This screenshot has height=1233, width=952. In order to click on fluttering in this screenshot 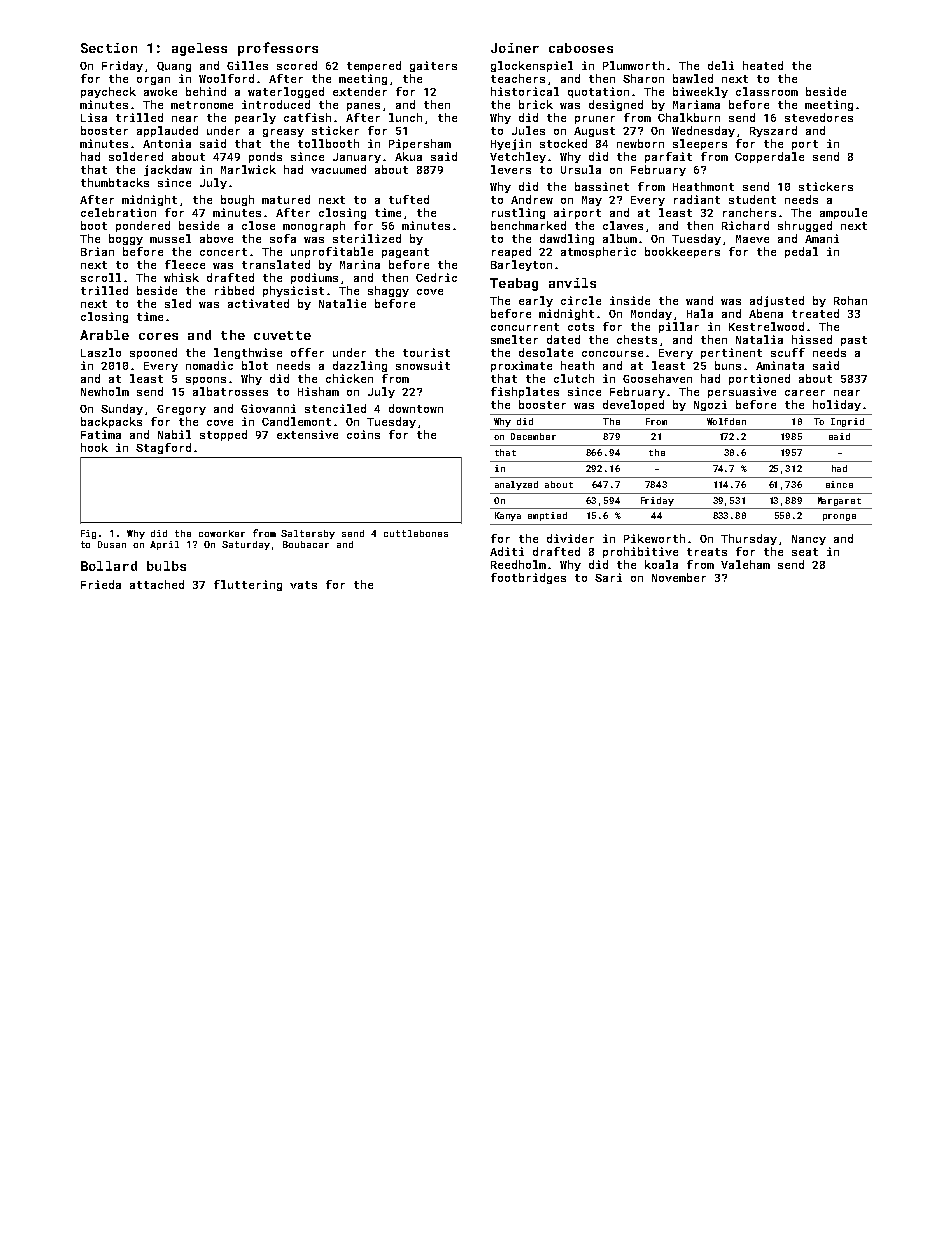, I will do `click(248, 585)`.
